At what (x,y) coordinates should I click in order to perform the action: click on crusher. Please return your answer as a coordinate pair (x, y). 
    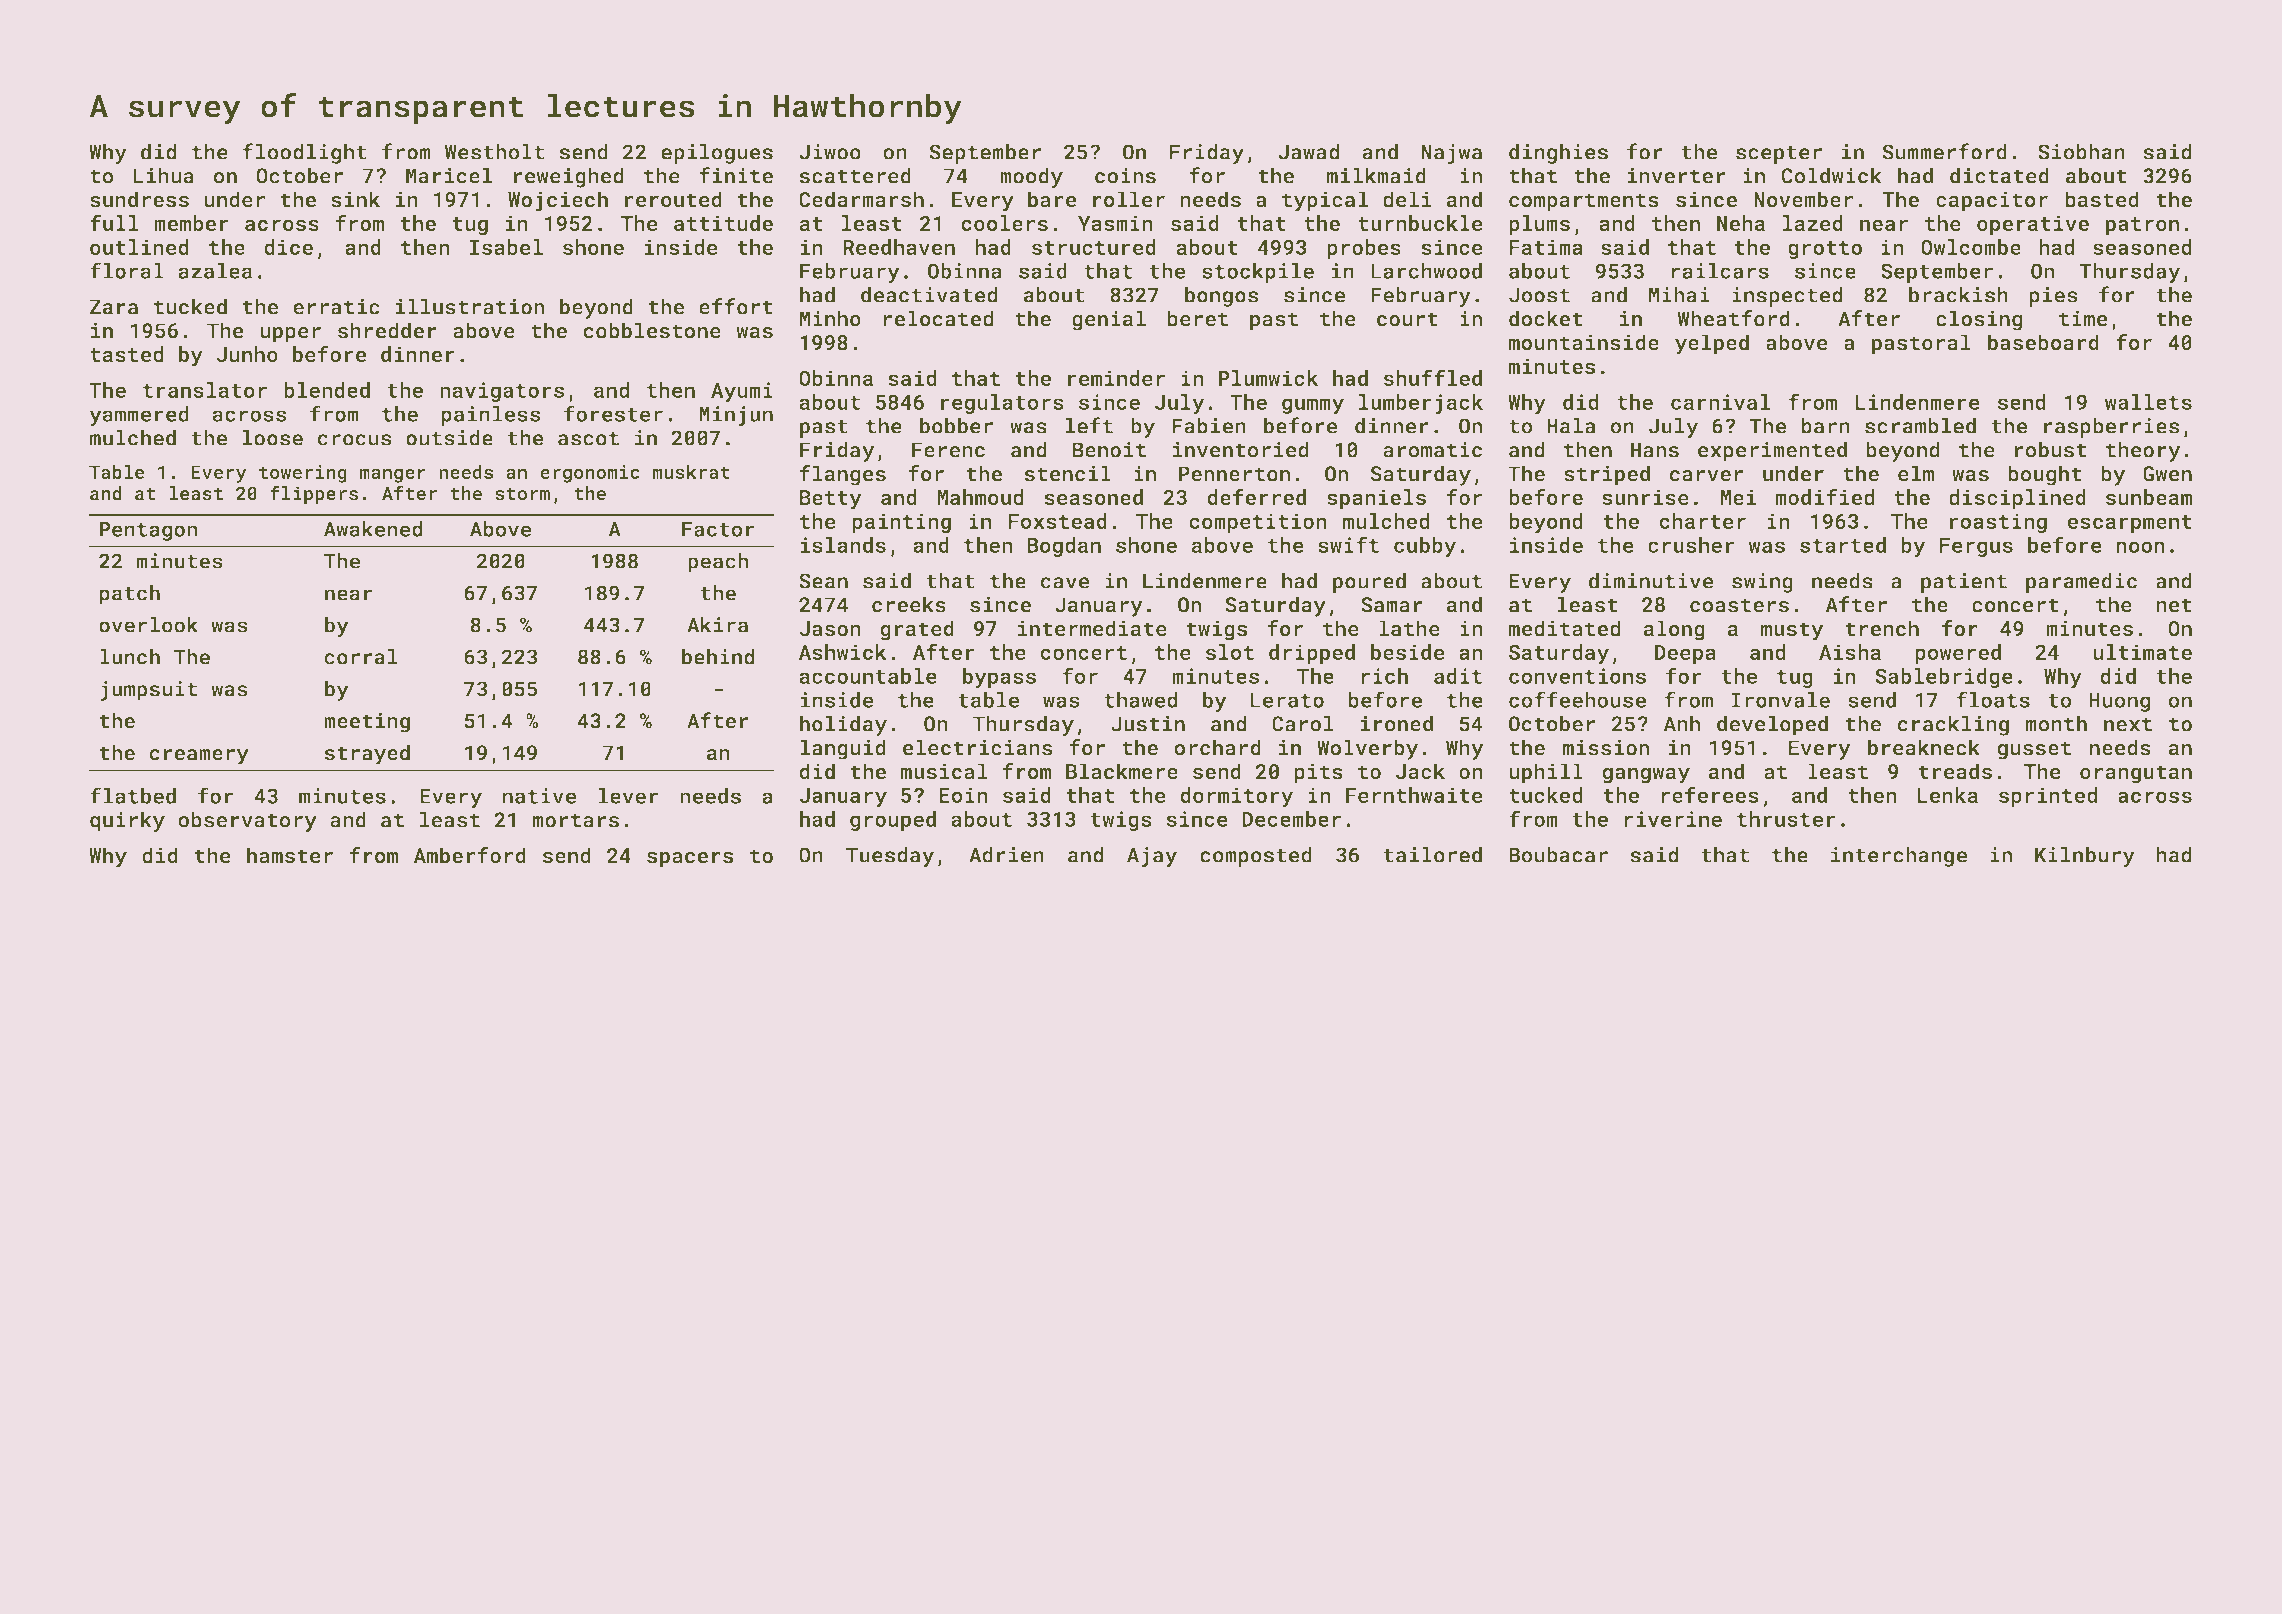
    Looking at the image, I should click on (1691, 545).
